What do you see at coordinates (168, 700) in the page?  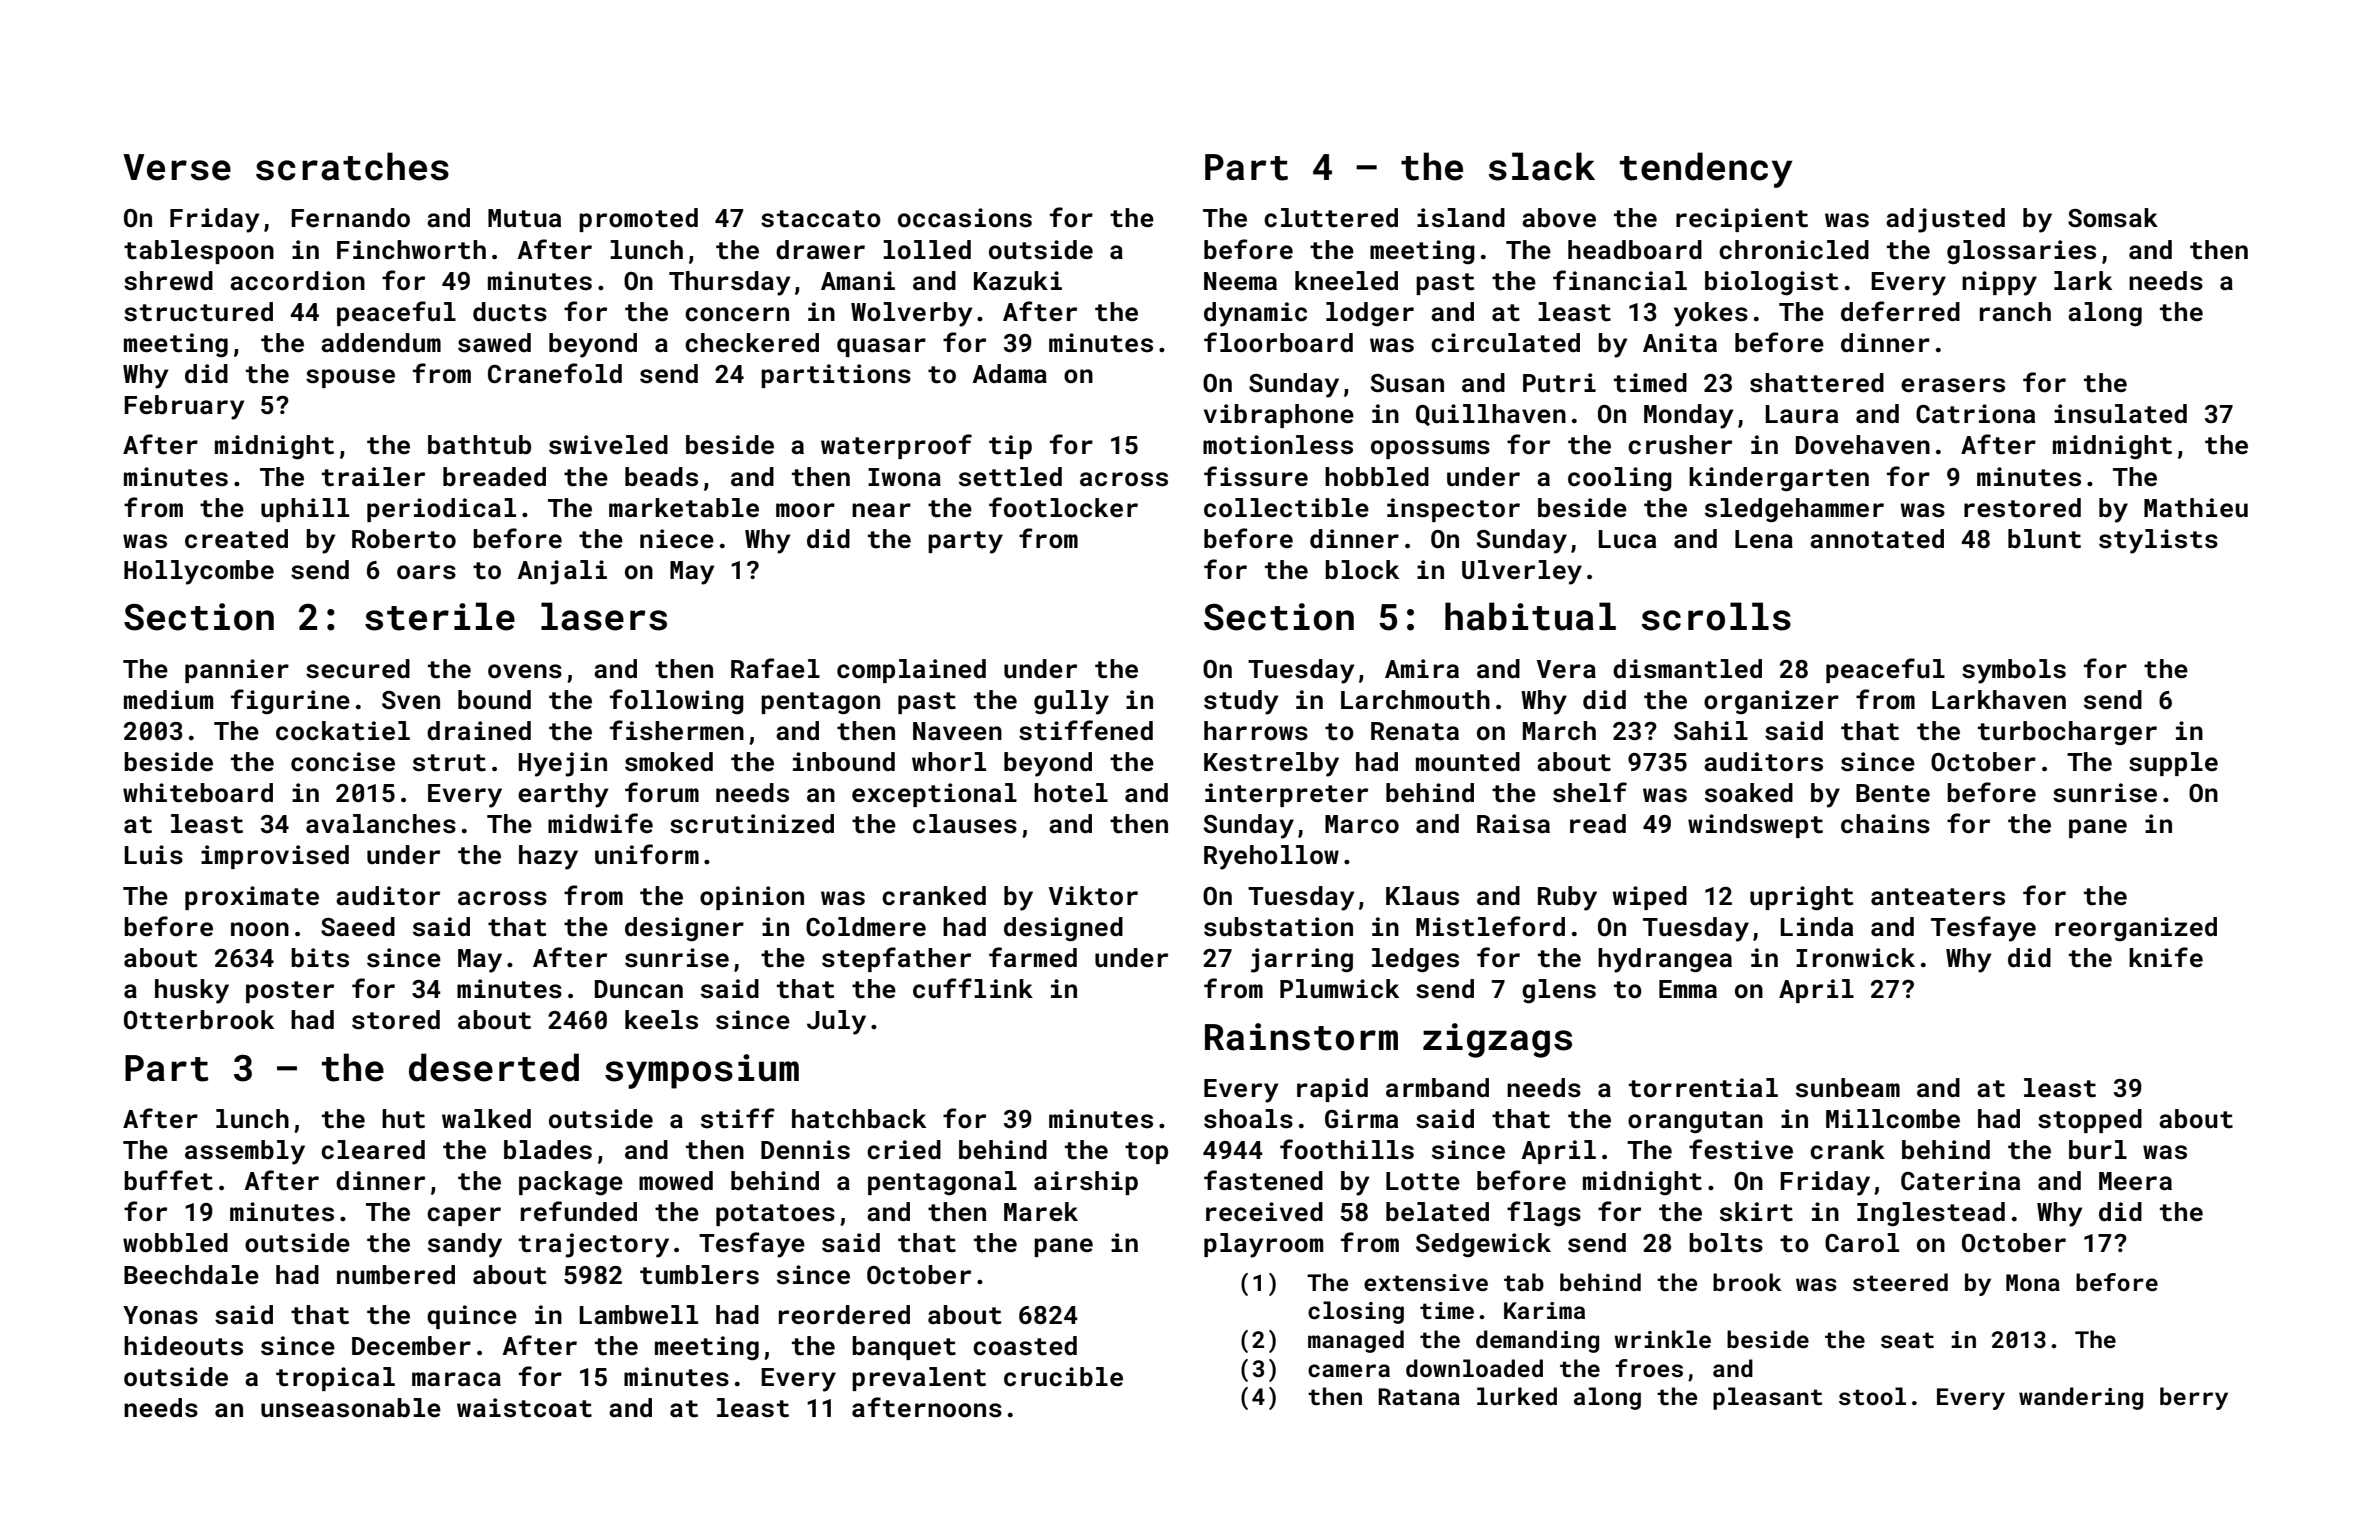 I see `medium` at bounding box center [168, 700].
